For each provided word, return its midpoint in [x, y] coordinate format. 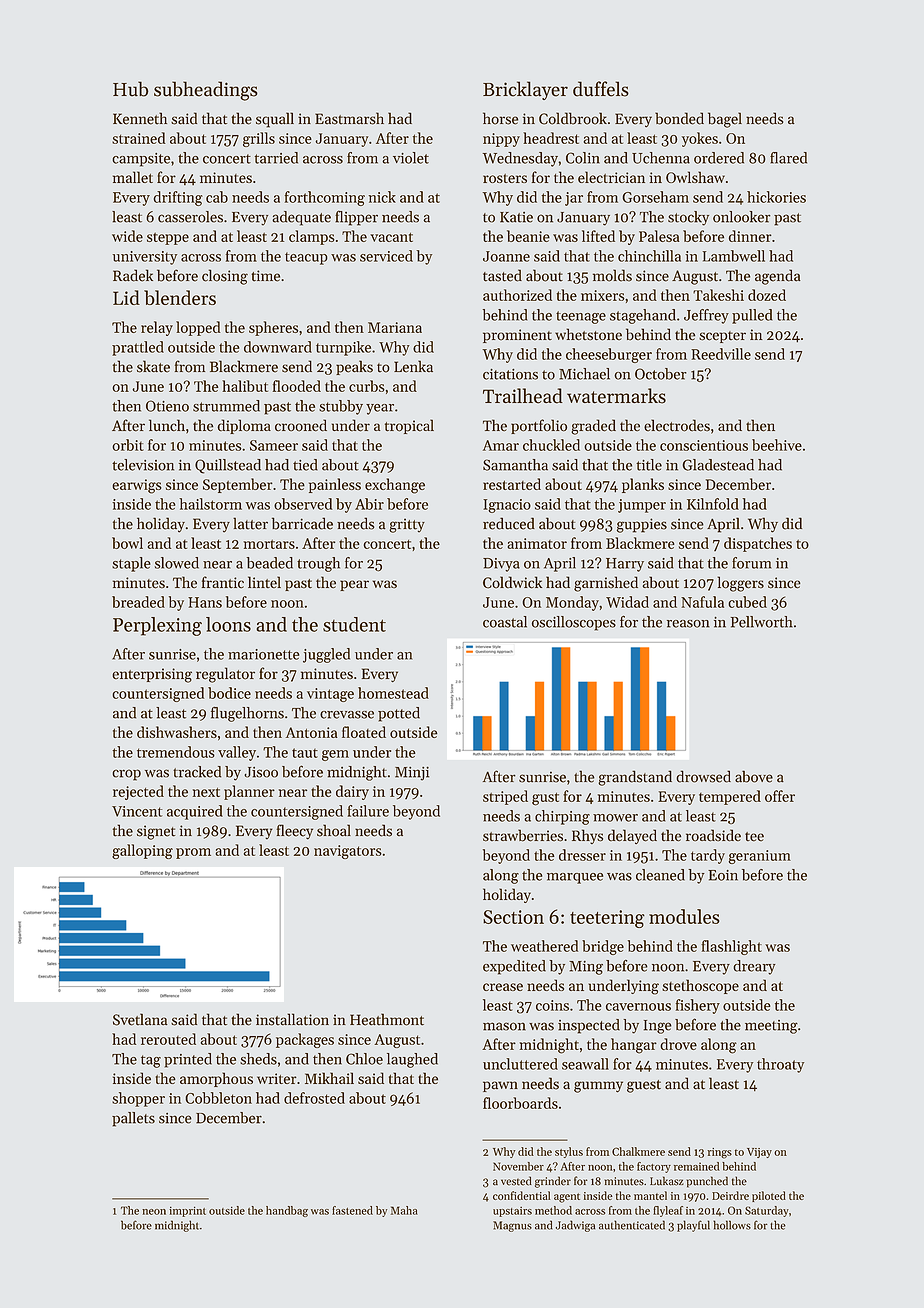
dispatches [758, 544]
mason [504, 1026]
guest [644, 1086]
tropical [409, 426]
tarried [276, 158]
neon [154, 1212]
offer [780, 796]
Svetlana [140, 1019]
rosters [505, 178]
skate [153, 366]
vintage [330, 695]
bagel [725, 120]
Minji [412, 774]
